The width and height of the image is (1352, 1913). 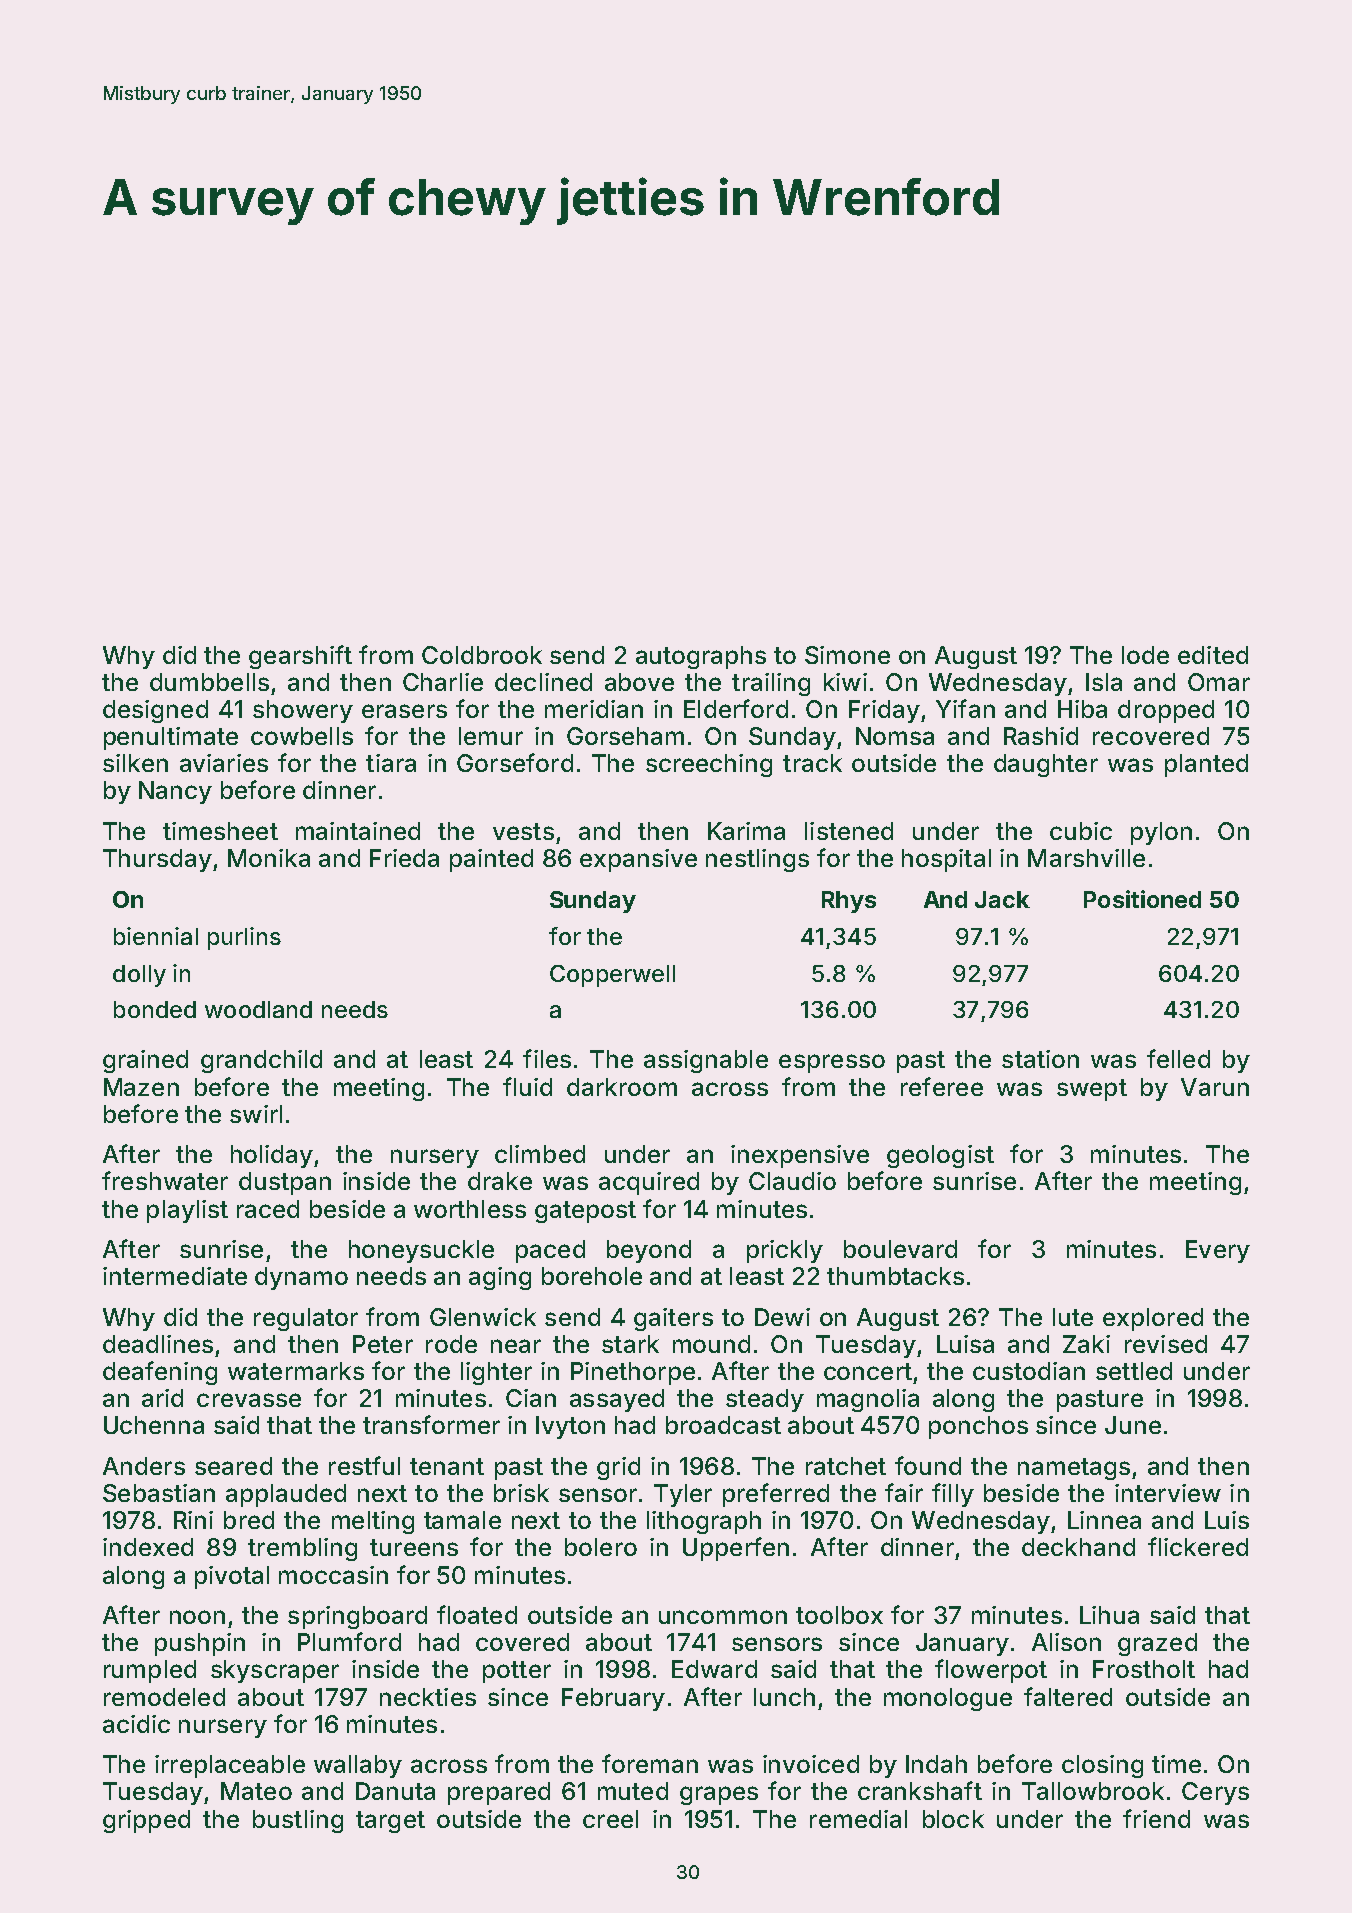 I want to click on holiday, so click(x=272, y=1156).
